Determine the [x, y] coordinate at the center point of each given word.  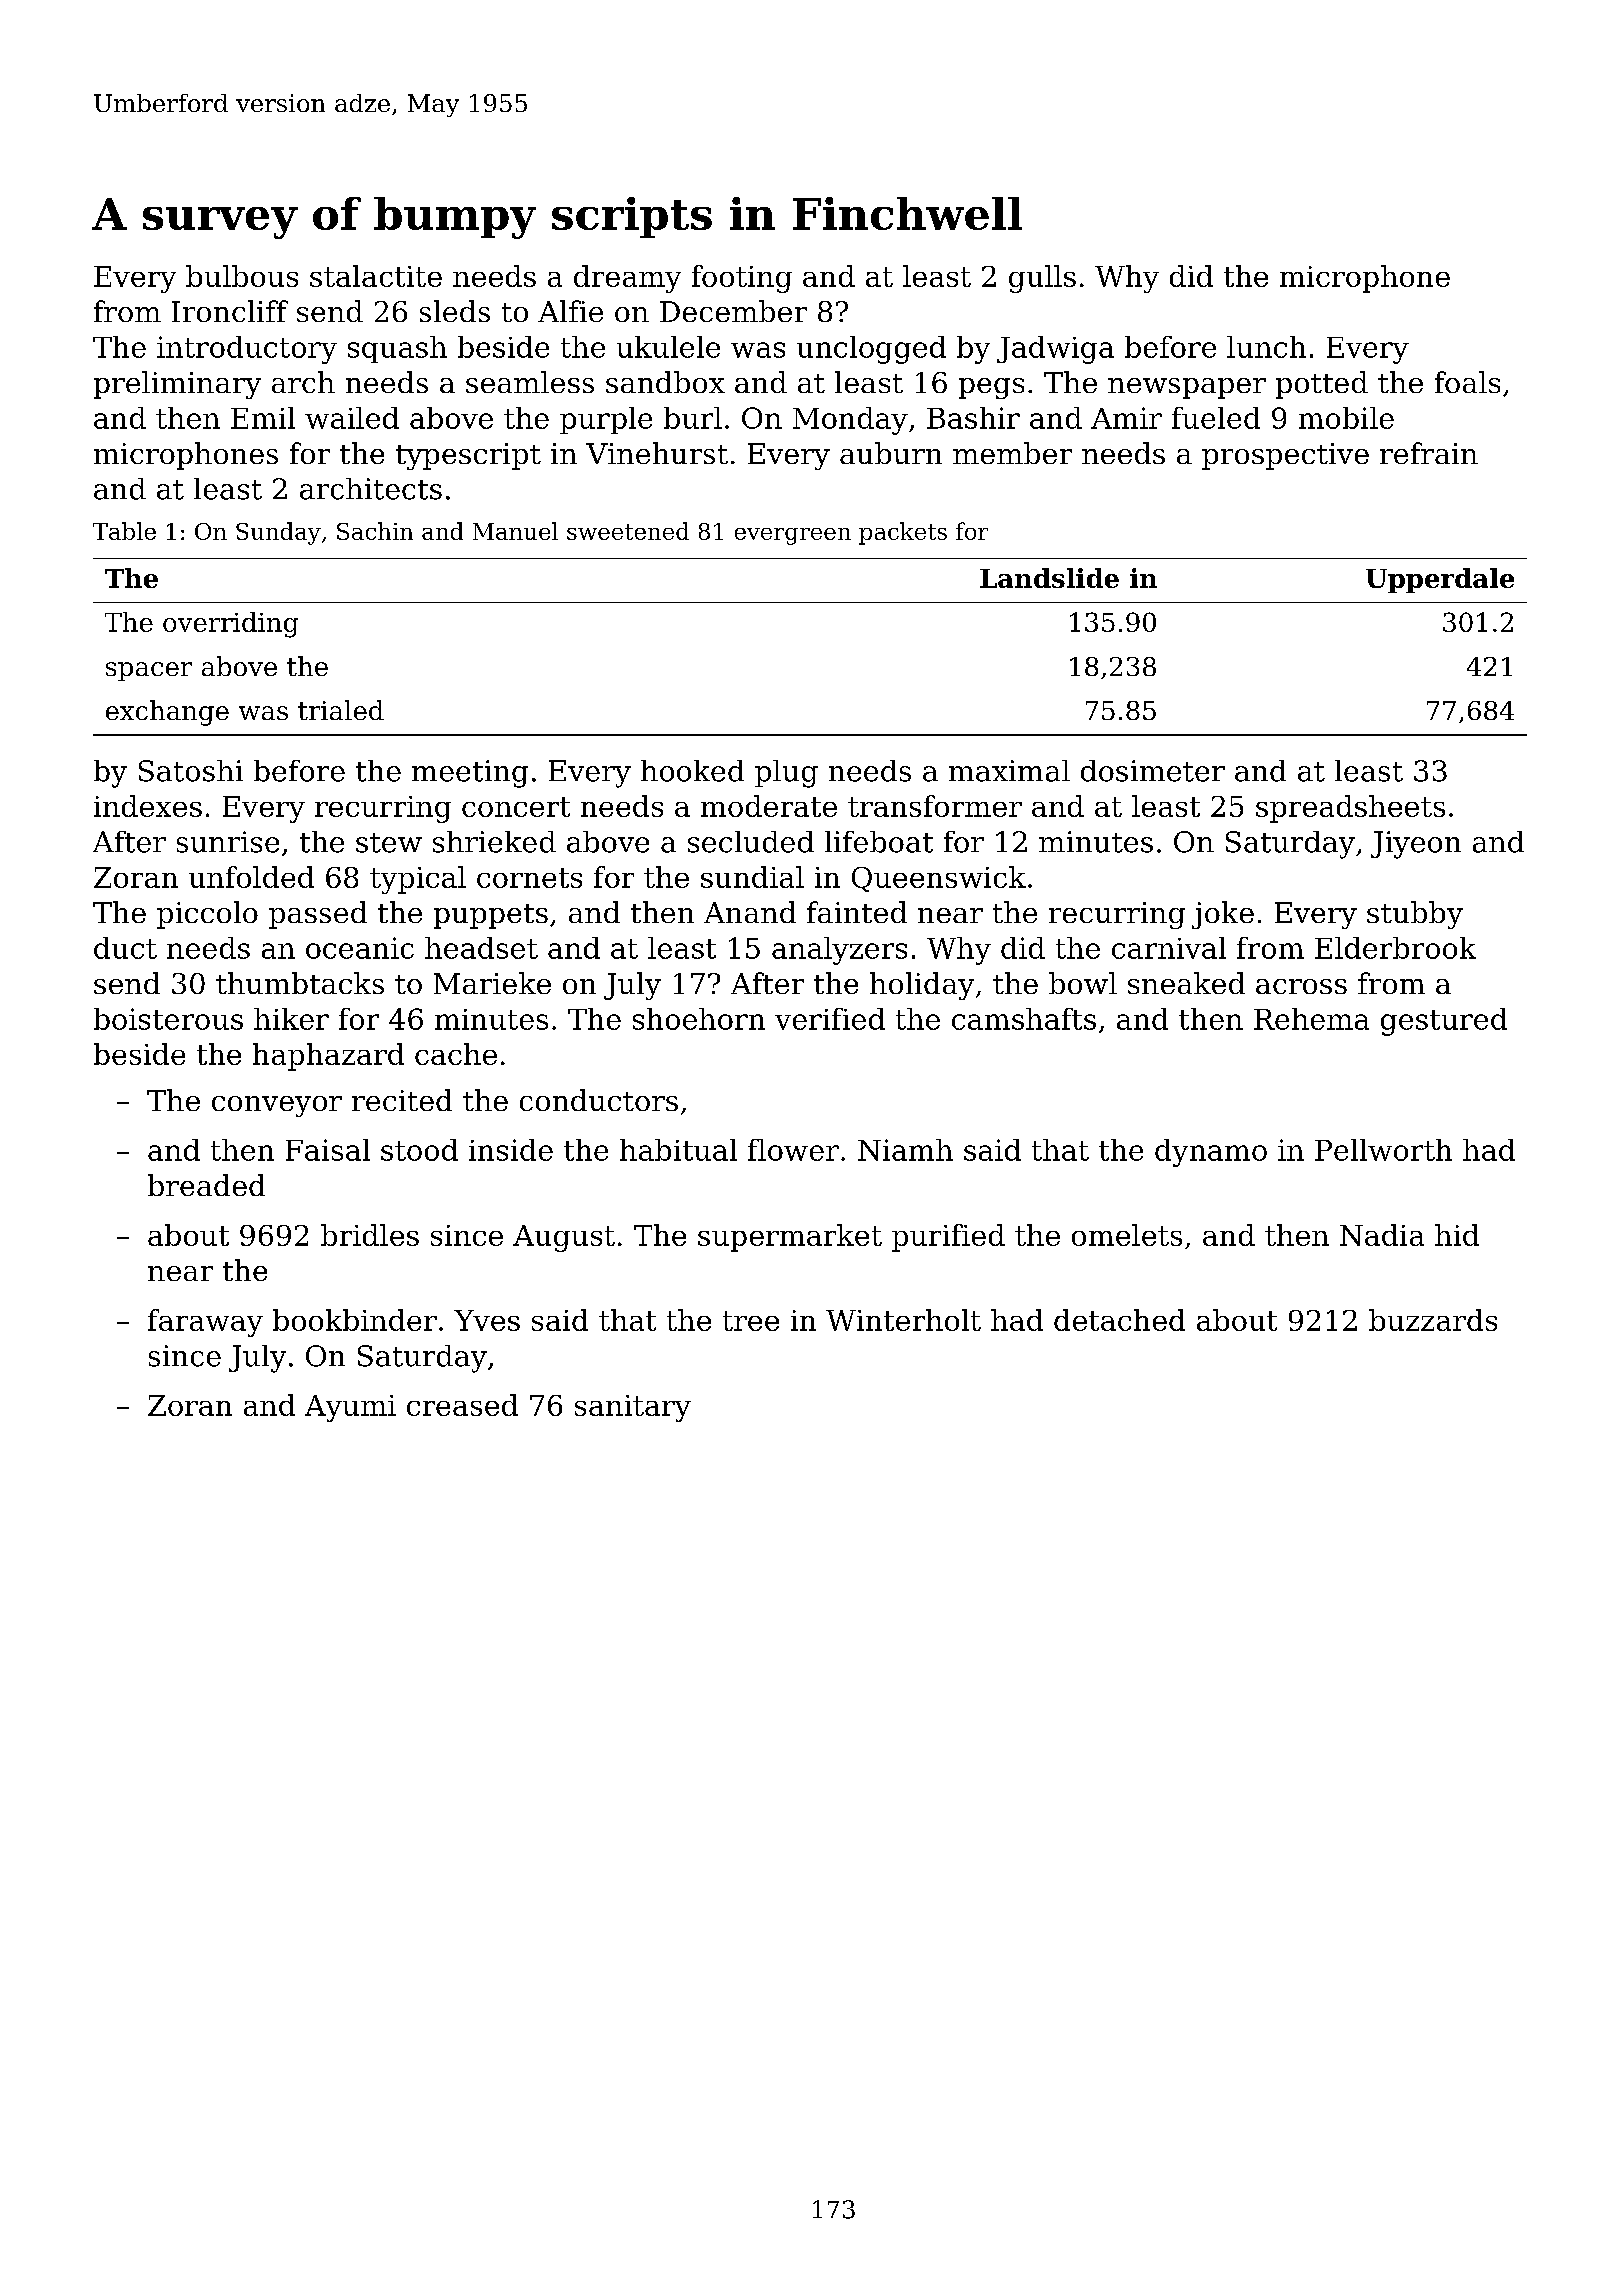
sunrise [228, 842]
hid [1457, 1235]
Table [124, 531]
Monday [850, 421]
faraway [205, 1323]
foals [1467, 382]
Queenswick [939, 879]
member [1012, 453]
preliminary [177, 385]
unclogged [871, 350]
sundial [752, 877]
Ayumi [350, 1408]
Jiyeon [1416, 845]
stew [389, 843]
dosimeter [1153, 771]
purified [948, 1238]
